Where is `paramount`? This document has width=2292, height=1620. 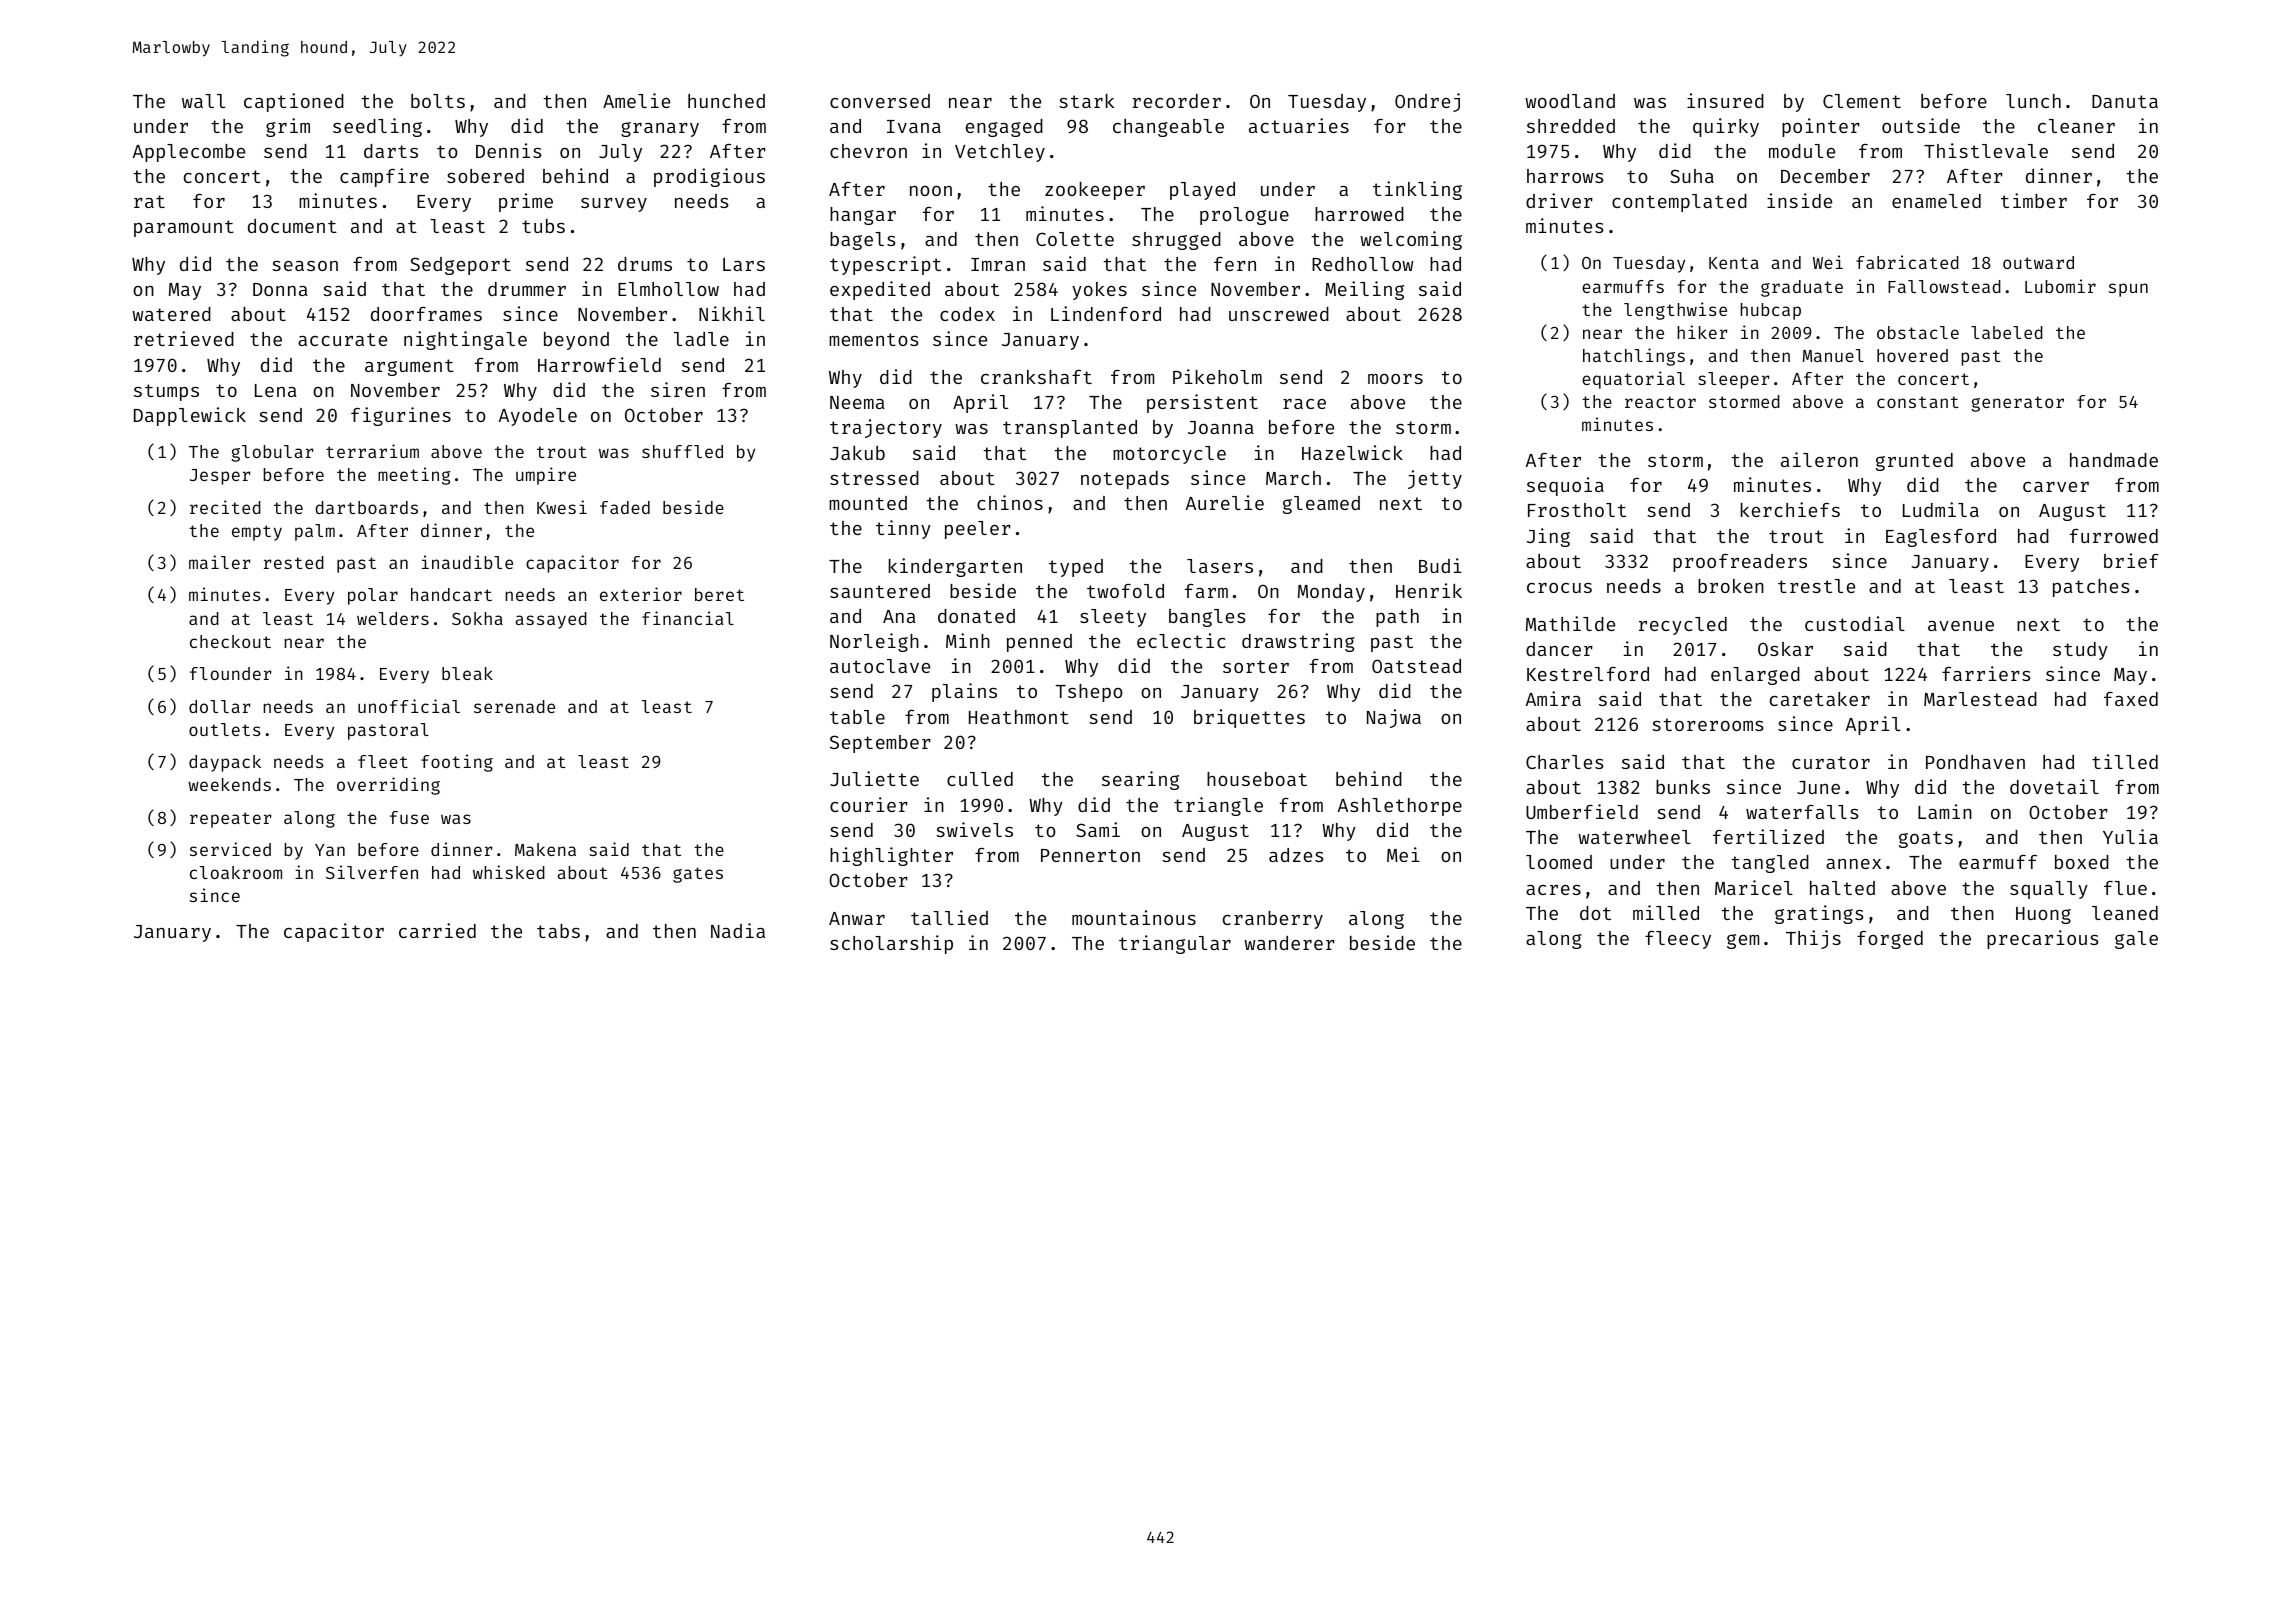 paramount is located at coordinates (184, 228).
